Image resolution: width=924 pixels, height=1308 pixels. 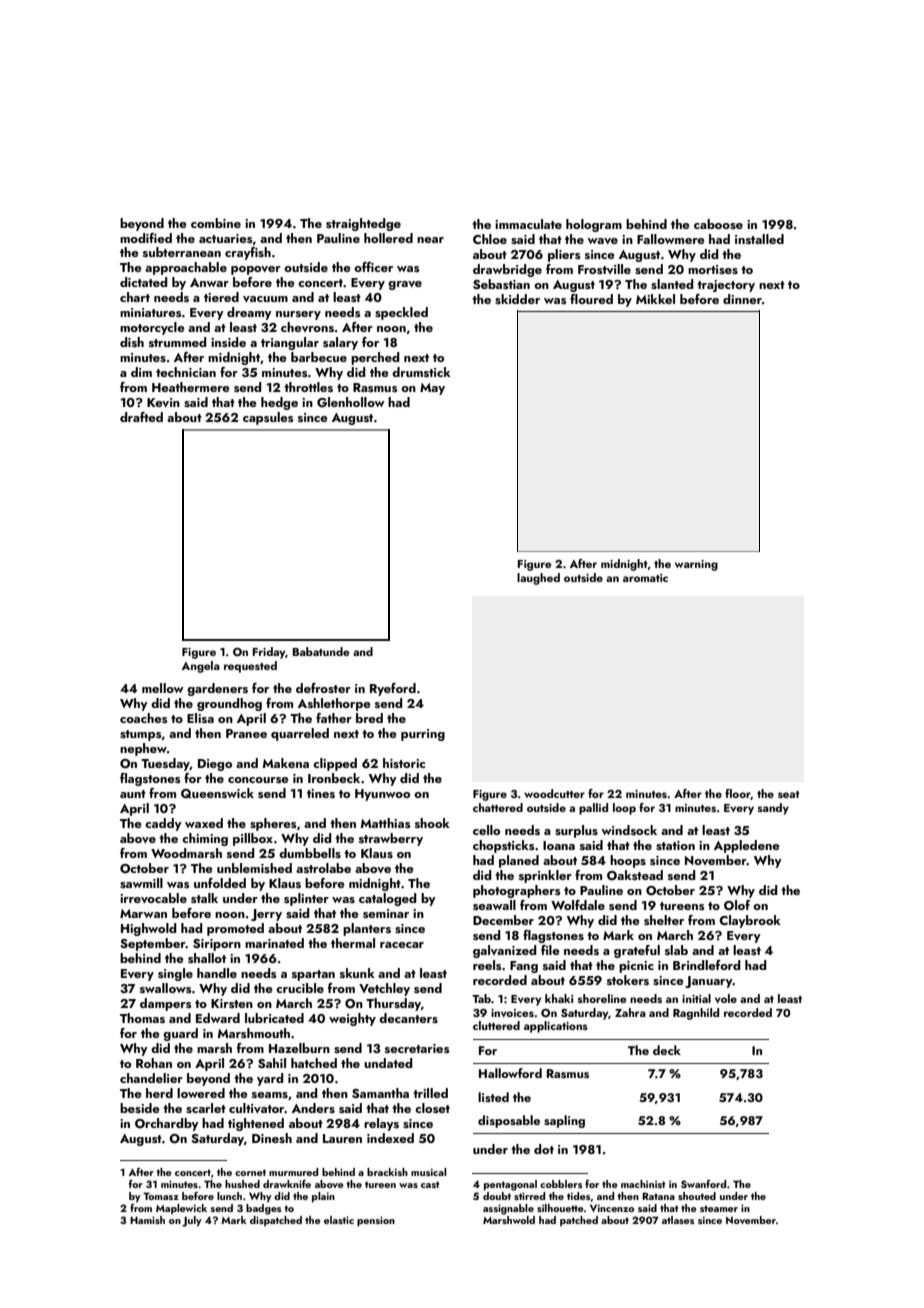 I want to click on assignable, so click(x=508, y=1209).
